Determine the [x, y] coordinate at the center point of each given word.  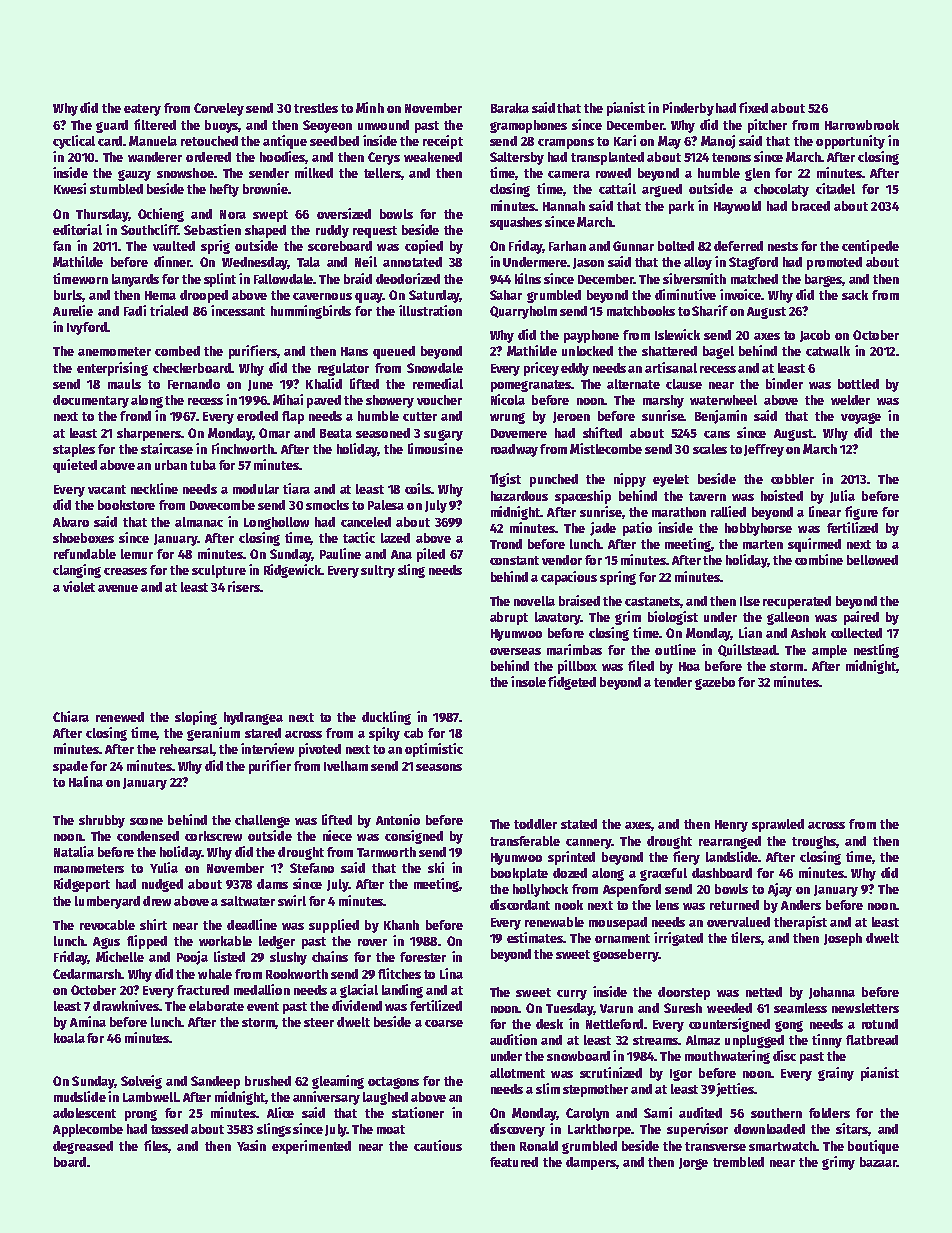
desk [549, 1024]
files [156, 1146]
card [110, 141]
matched [754, 279]
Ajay [780, 890]
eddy [575, 369]
